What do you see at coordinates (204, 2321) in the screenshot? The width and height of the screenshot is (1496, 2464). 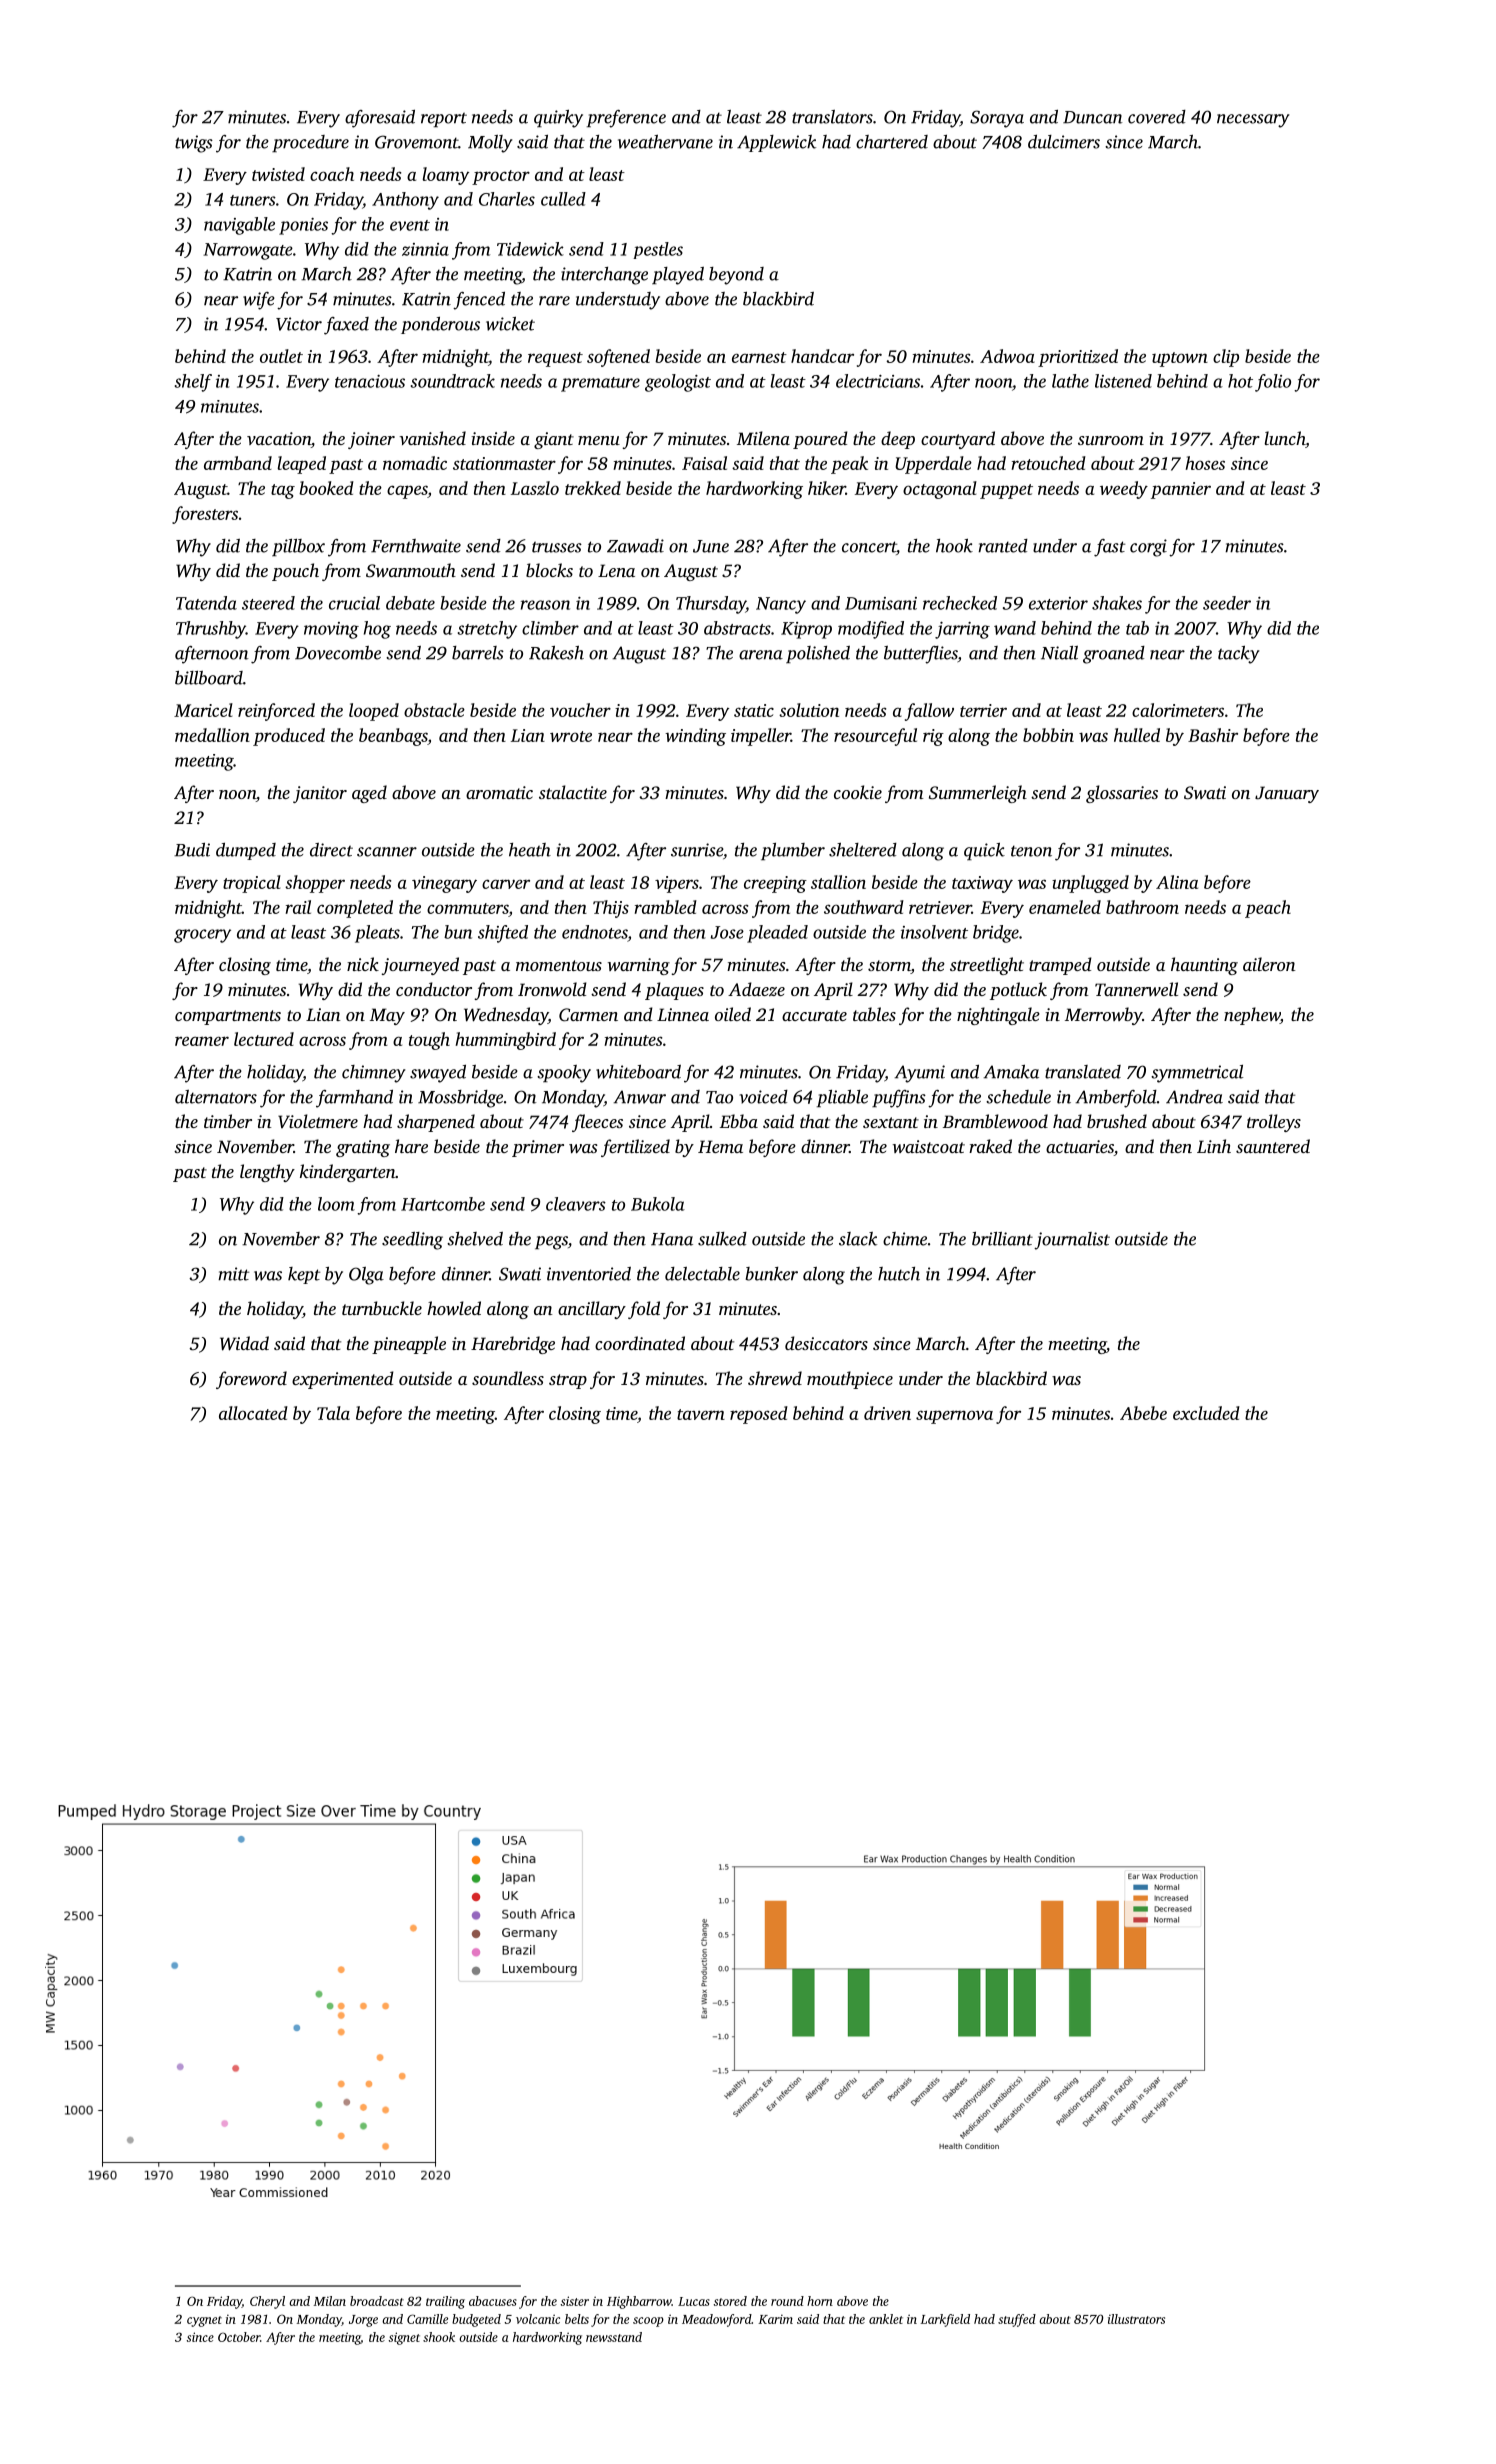 I see `cygnet` at bounding box center [204, 2321].
